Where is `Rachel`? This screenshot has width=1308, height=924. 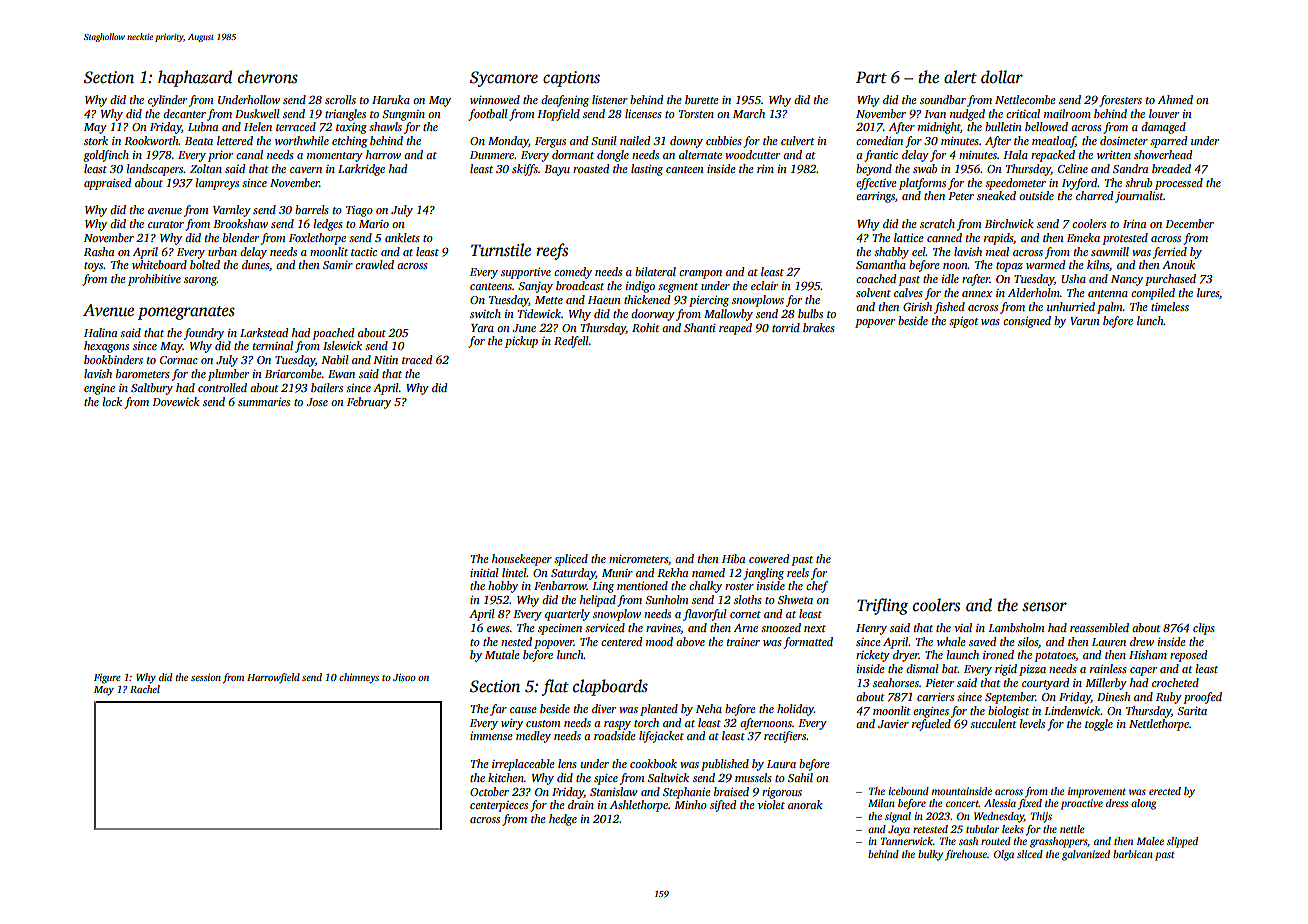
Rachel is located at coordinates (145, 689).
